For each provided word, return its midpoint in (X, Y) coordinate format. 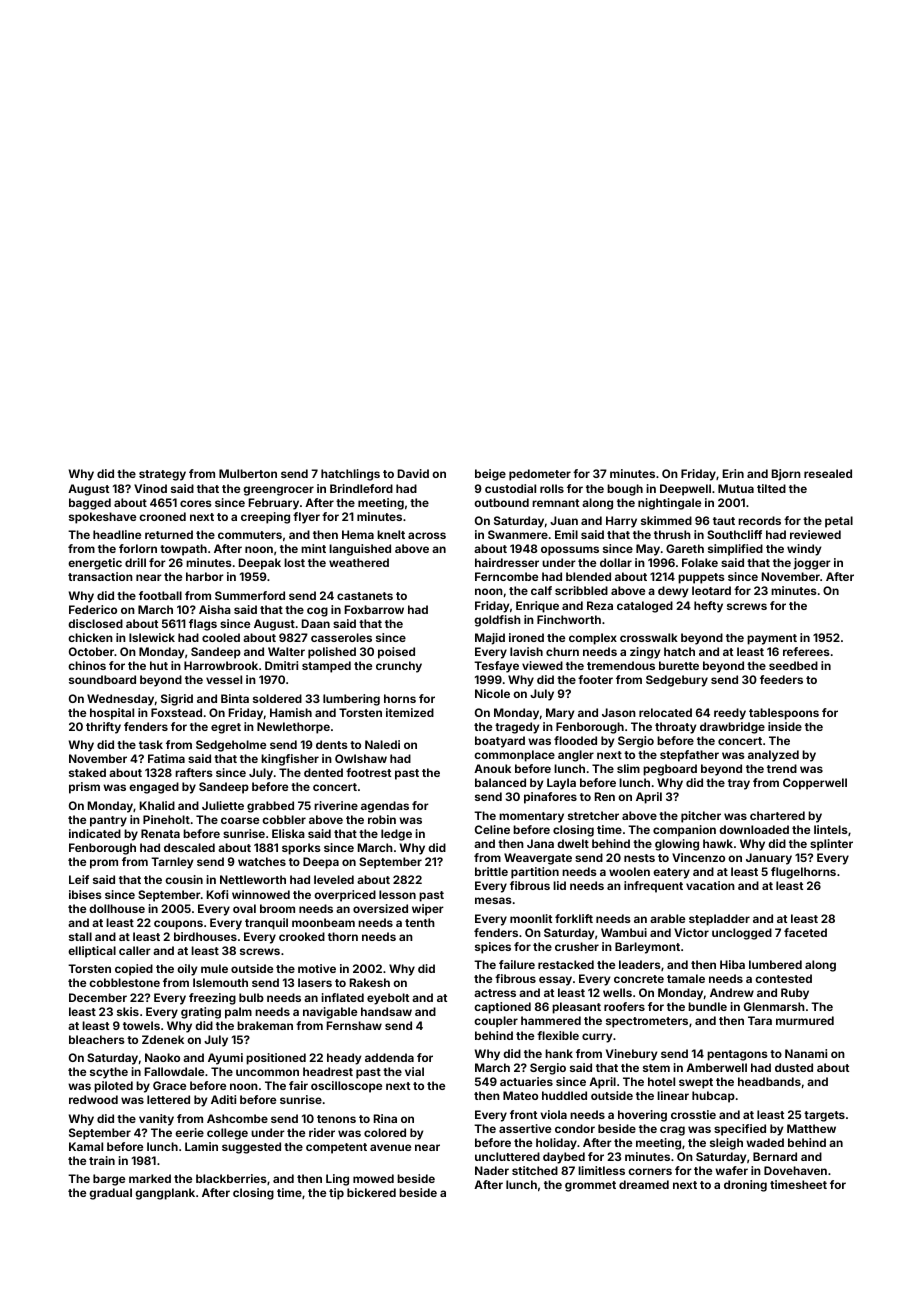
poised (396, 653)
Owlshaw (361, 758)
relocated (665, 712)
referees (806, 651)
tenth (420, 922)
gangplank (165, 1194)
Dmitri (281, 665)
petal (839, 522)
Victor (691, 932)
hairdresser (507, 562)
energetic (95, 564)
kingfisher (290, 760)
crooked (302, 936)
